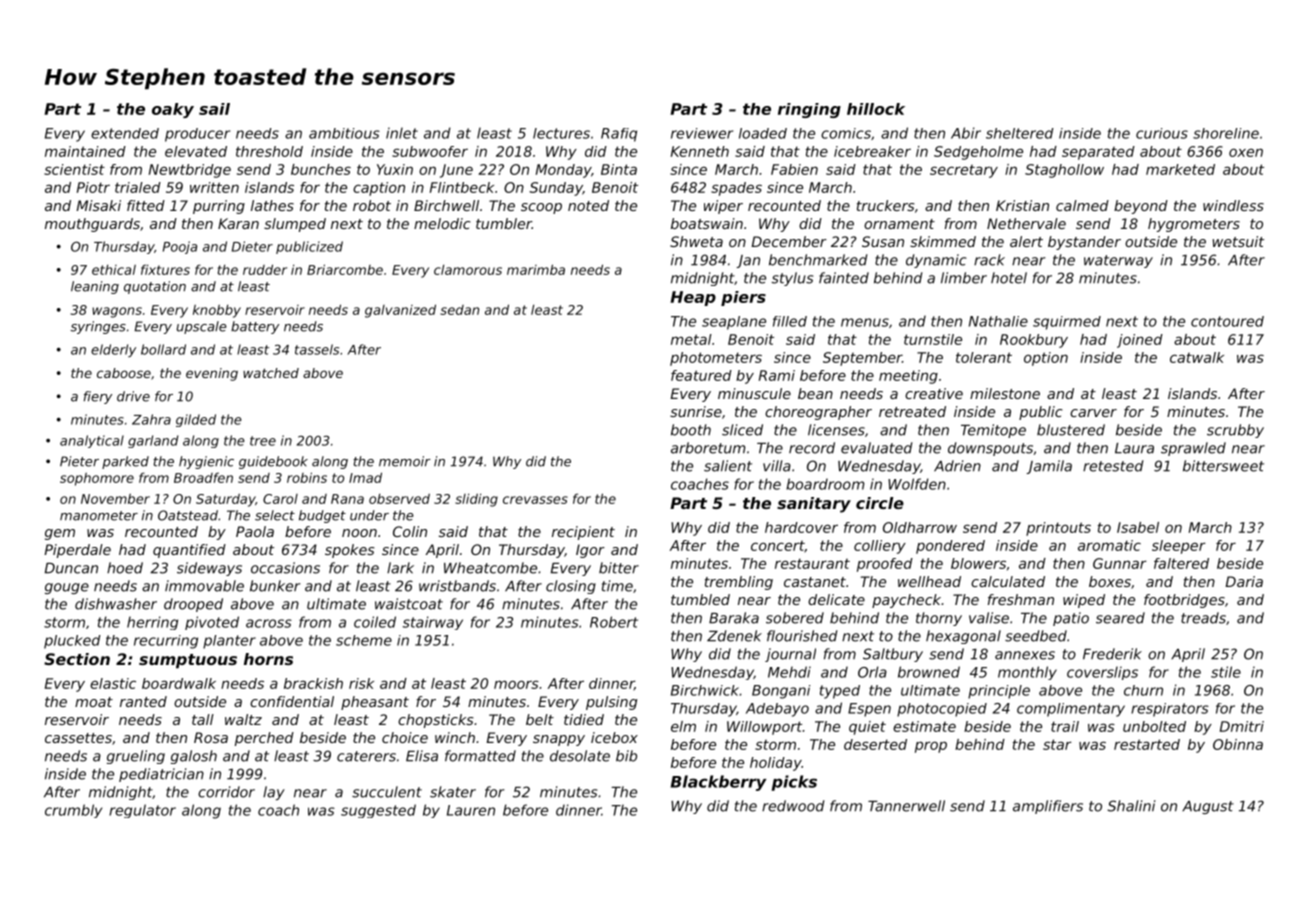 This document has height=924, width=1308. I want to click on flourished, so click(802, 636).
